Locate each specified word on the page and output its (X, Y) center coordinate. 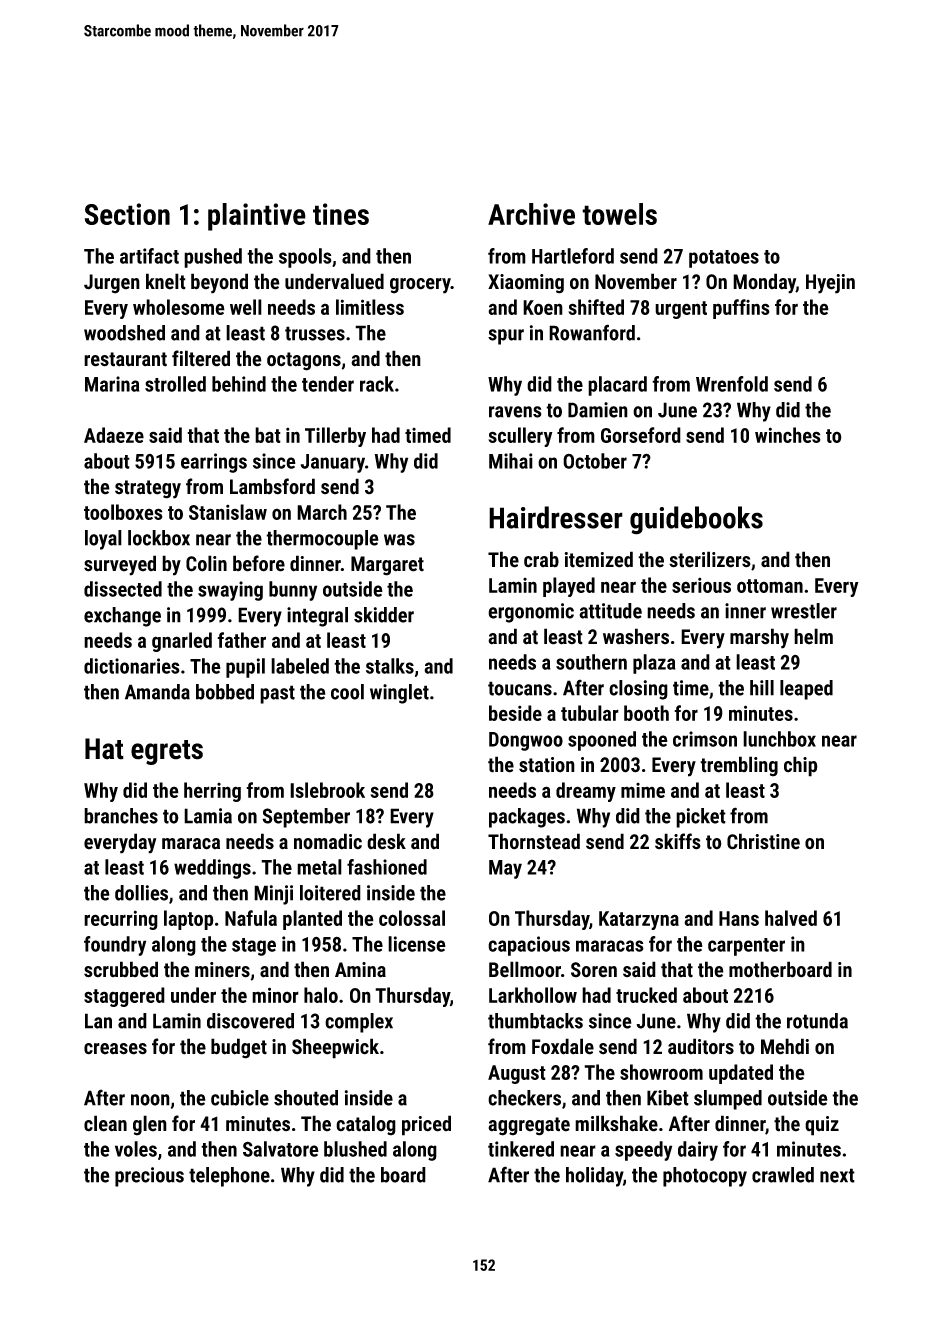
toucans (520, 688)
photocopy (705, 1177)
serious (701, 585)
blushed (355, 1149)
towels (619, 214)
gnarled (182, 642)
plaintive (257, 217)
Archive (531, 214)
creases (115, 1049)
